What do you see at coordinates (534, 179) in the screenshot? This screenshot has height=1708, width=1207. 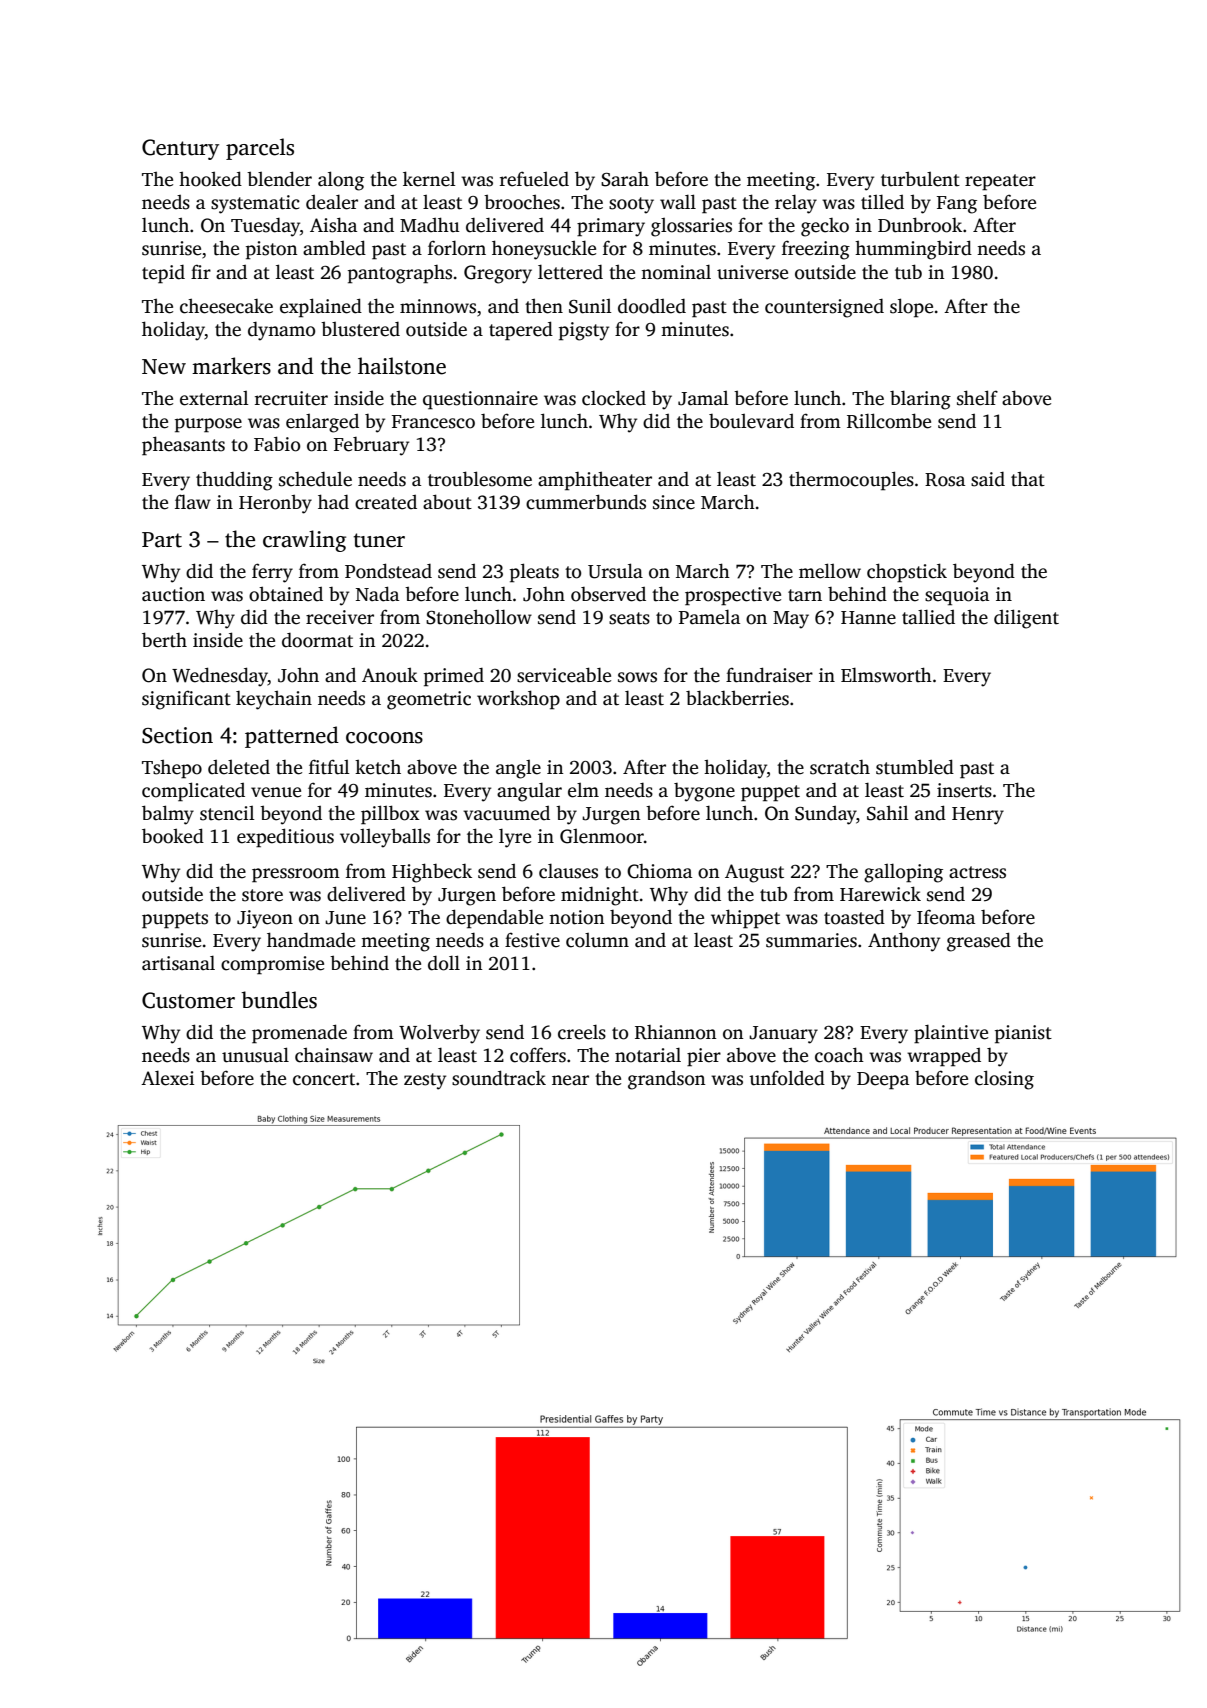 I see `refueled` at bounding box center [534, 179].
